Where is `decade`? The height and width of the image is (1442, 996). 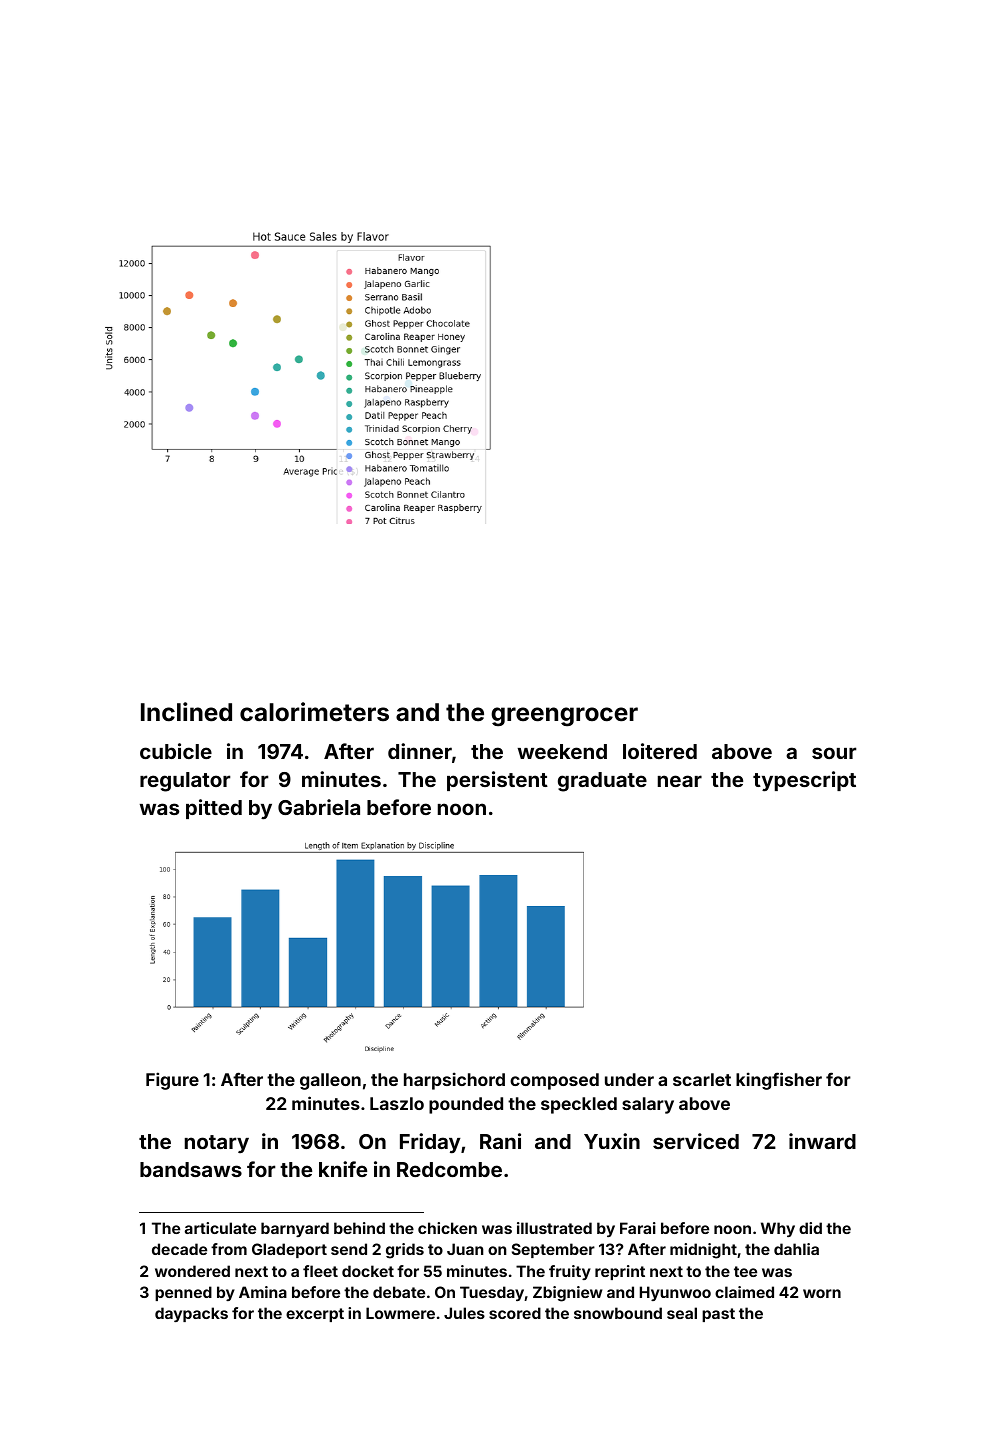
decade is located at coordinates (179, 1249).
